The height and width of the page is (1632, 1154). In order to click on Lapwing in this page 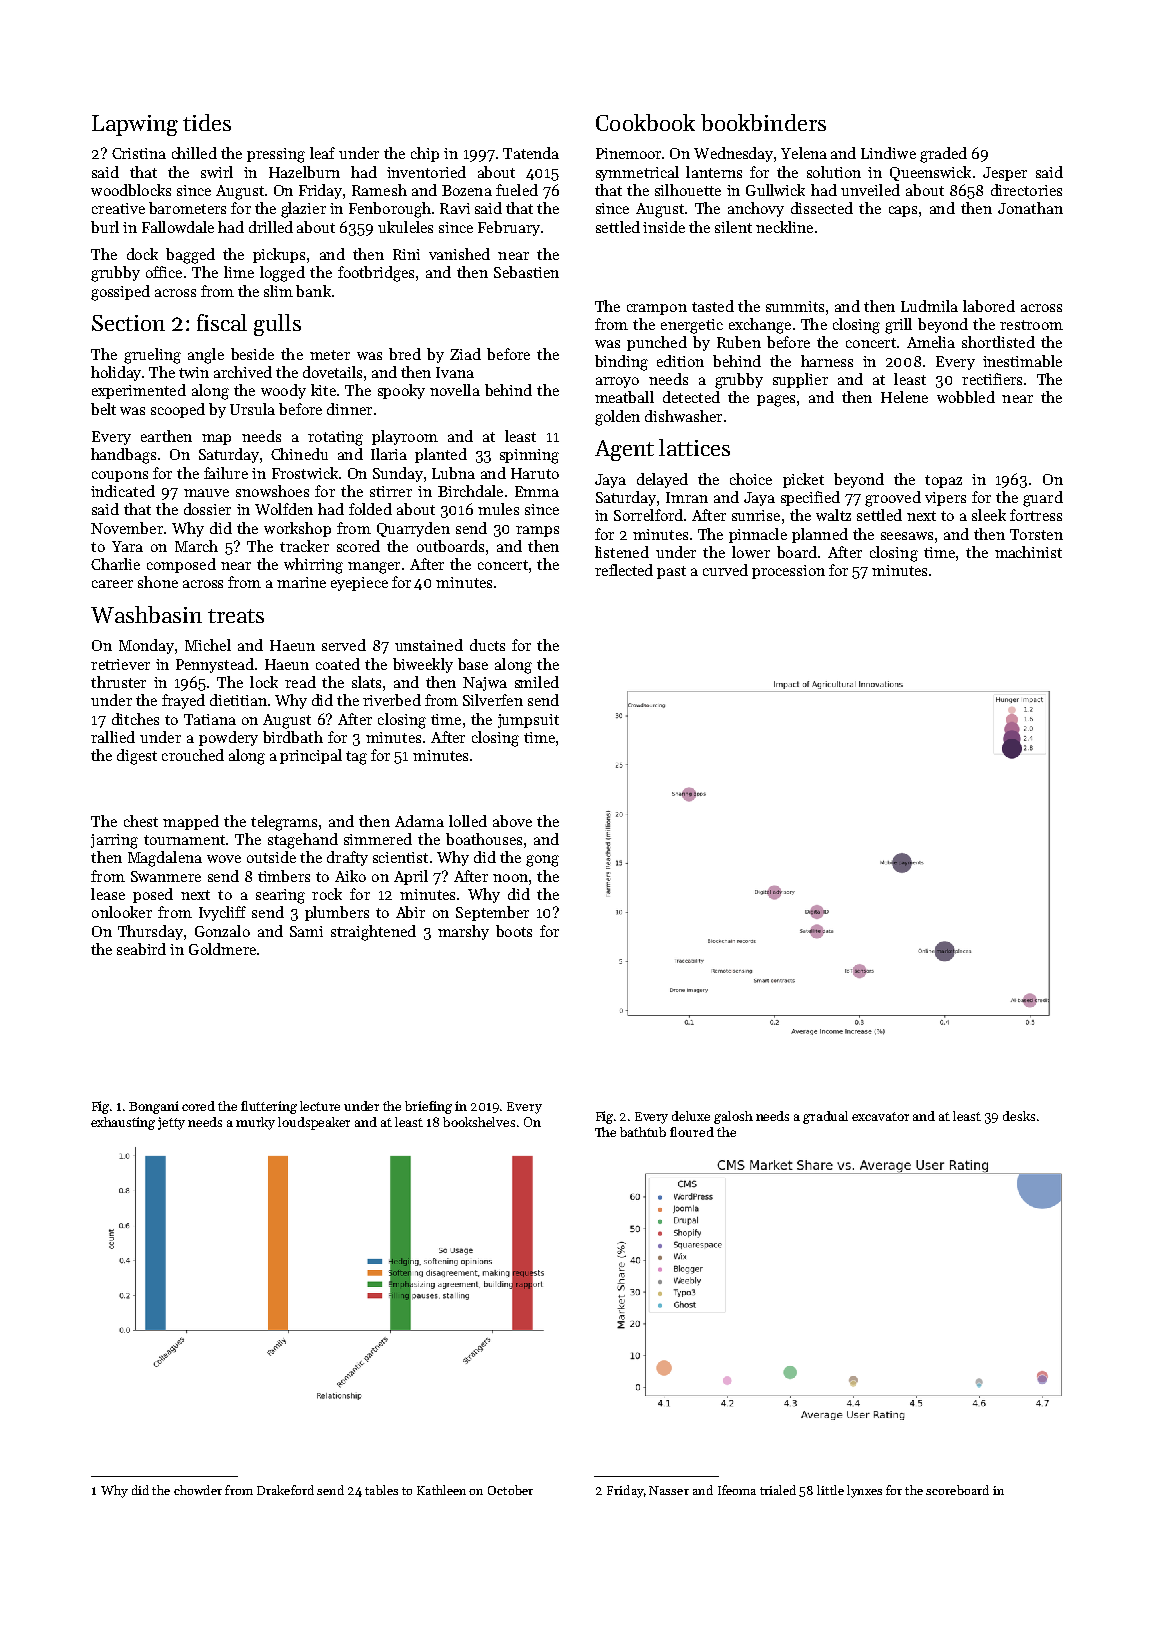, I will do `click(135, 125)`.
